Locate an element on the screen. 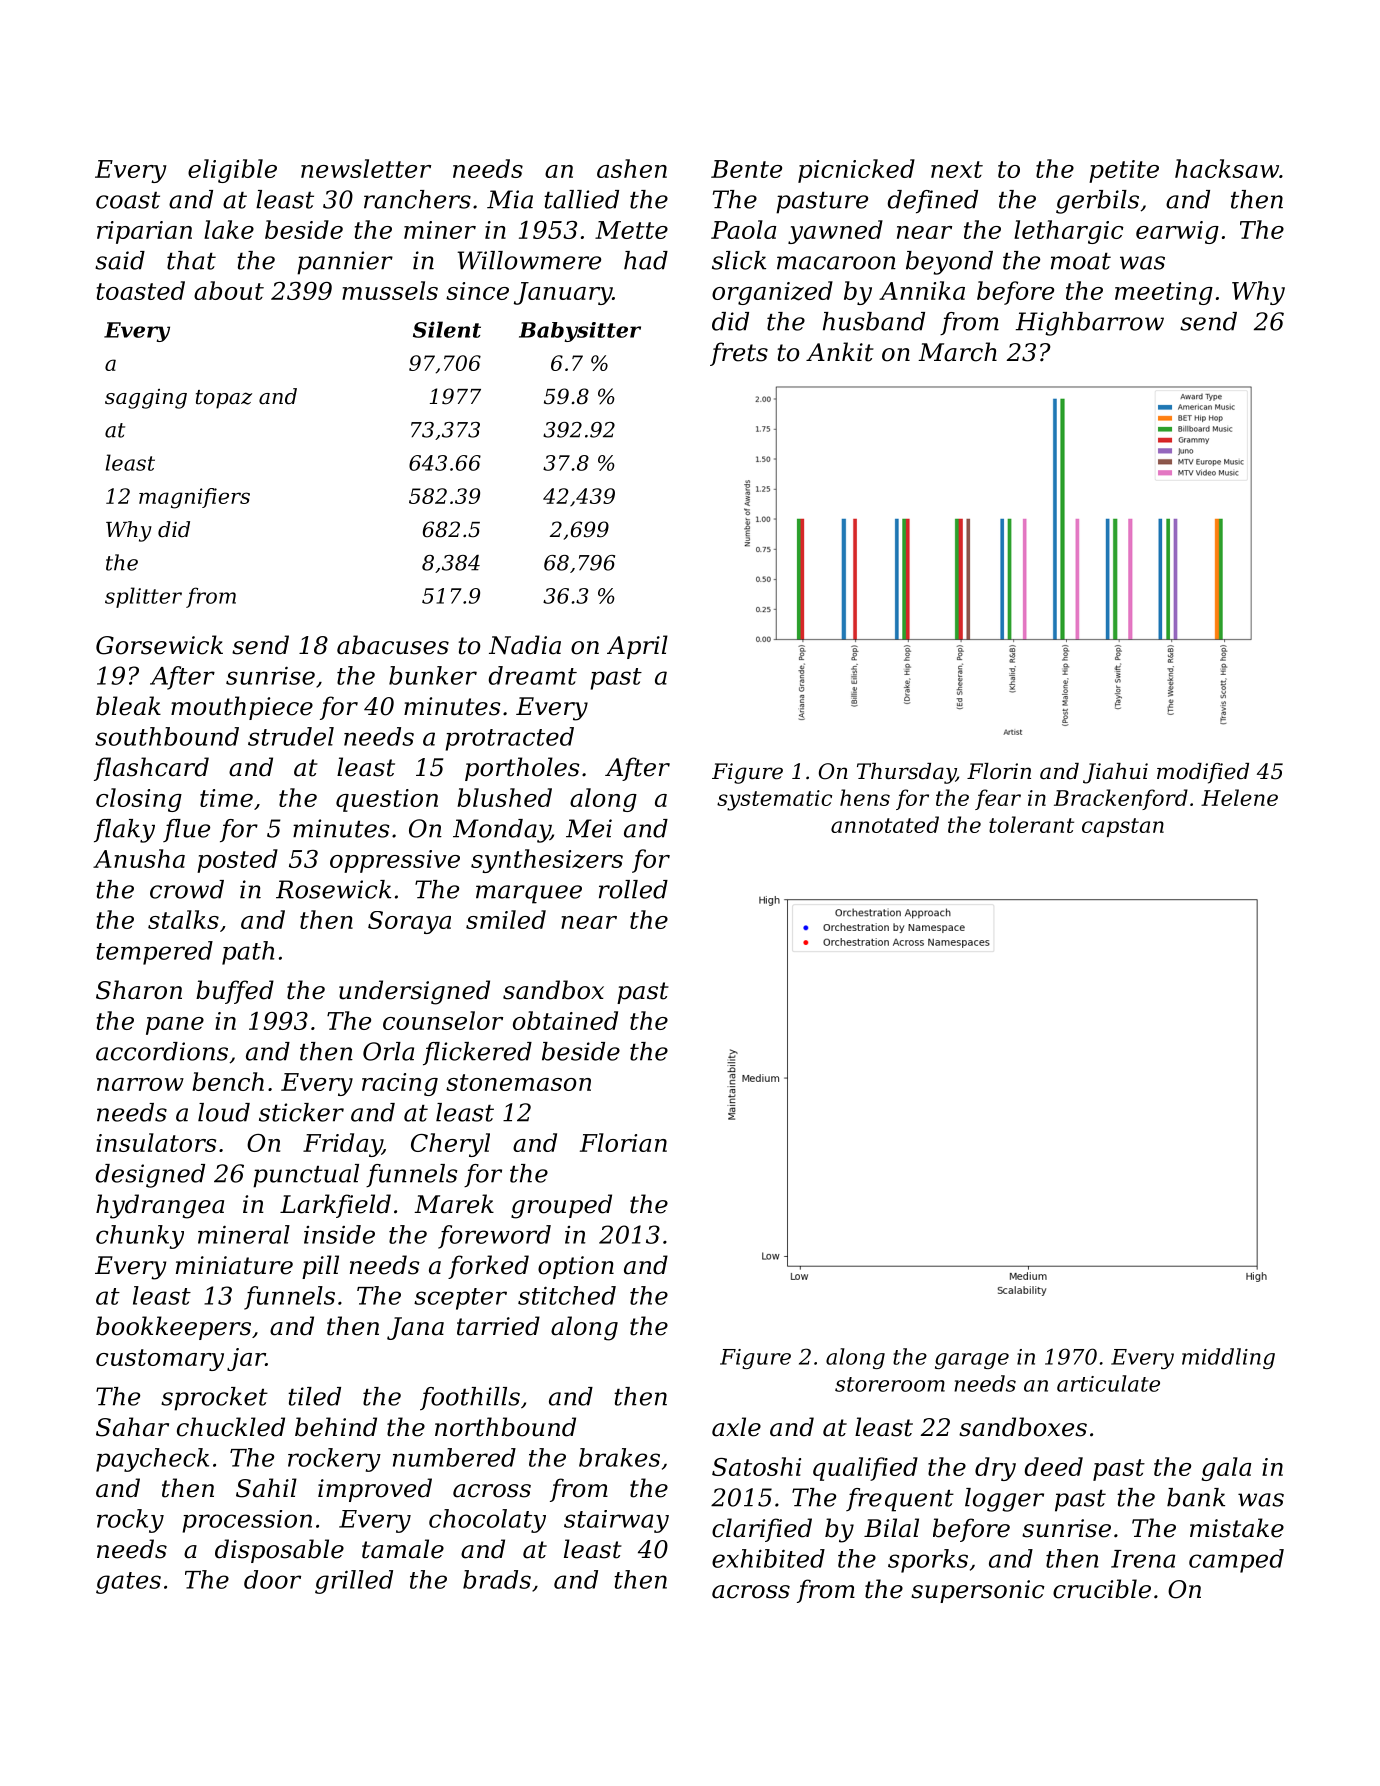 The image size is (1380, 1786). Ankit is located at coordinates (840, 352).
